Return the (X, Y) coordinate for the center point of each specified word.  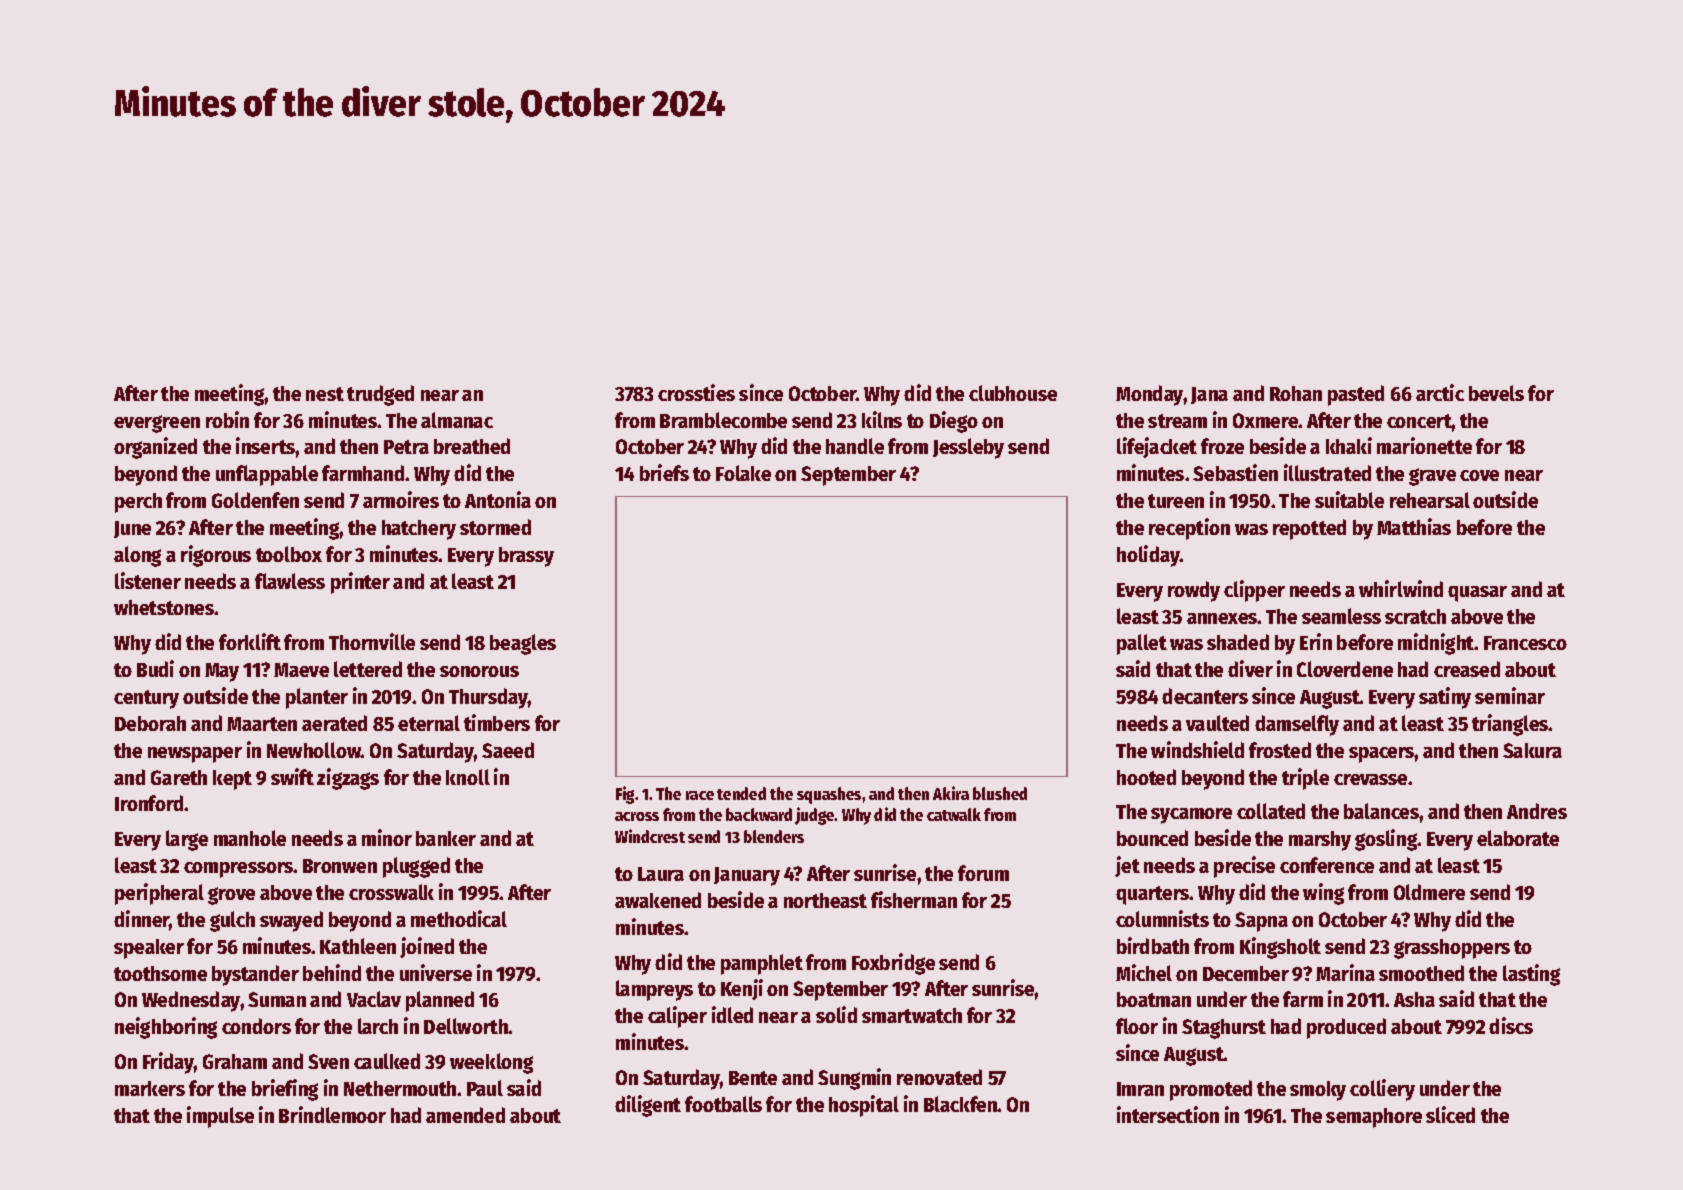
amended (465, 1115)
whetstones (164, 607)
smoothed (1421, 973)
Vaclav (374, 999)
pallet (1142, 644)
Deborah (150, 723)
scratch (1415, 616)
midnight (1436, 644)
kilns (882, 419)
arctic (1440, 392)
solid (836, 1014)
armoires (401, 499)
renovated (939, 1077)
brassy (526, 557)
